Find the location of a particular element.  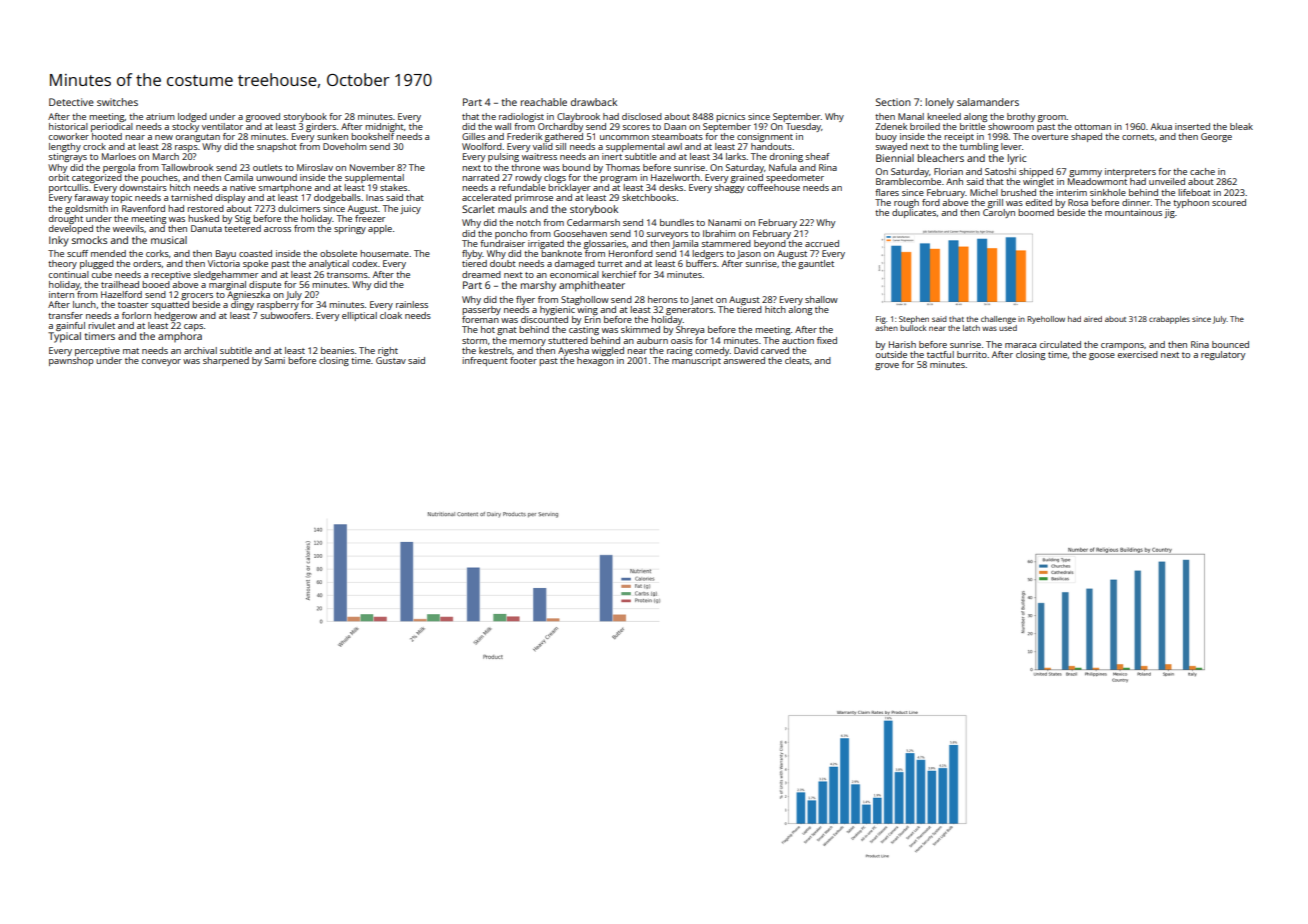

conveyor is located at coordinates (161, 362).
